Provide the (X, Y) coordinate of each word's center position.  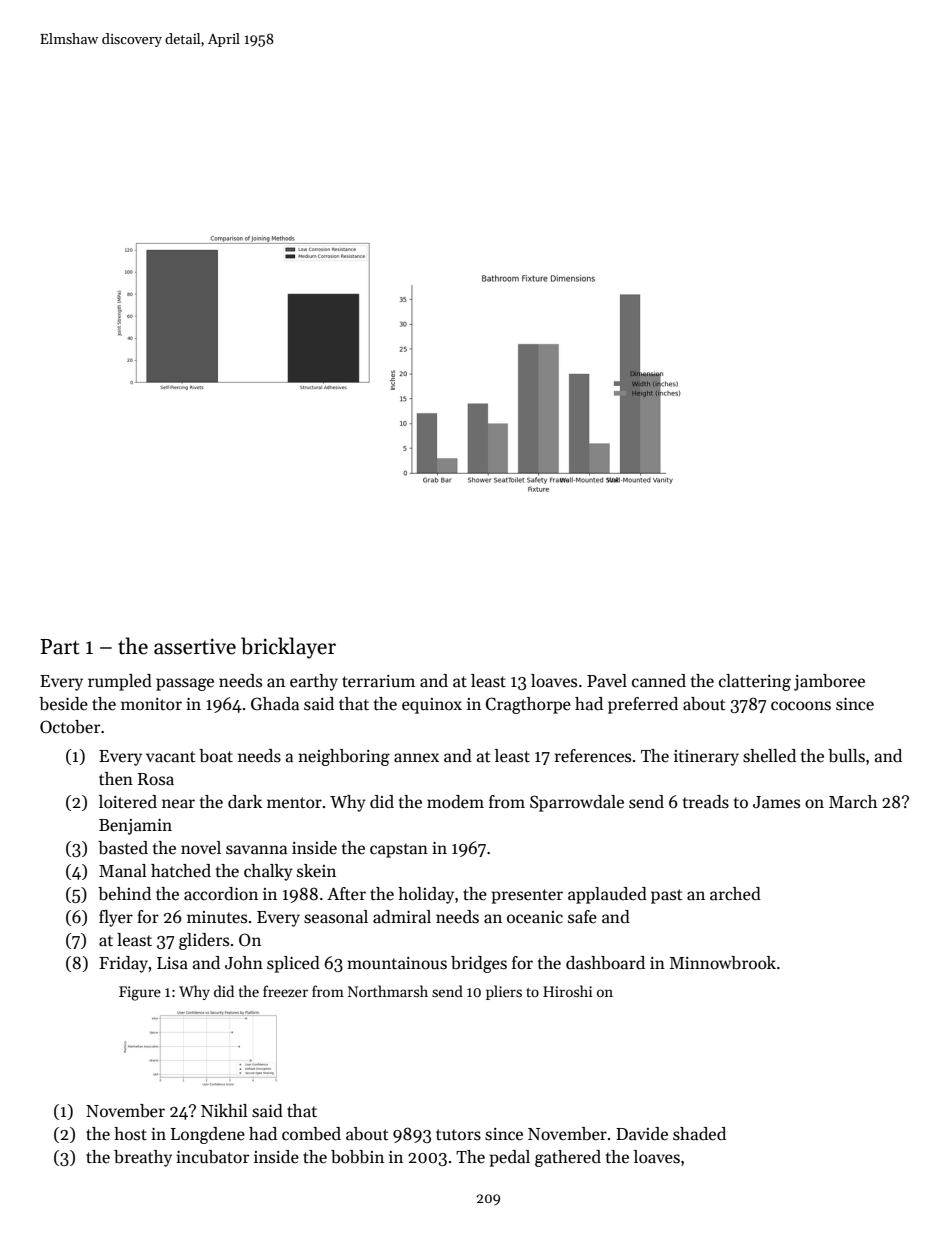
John (244, 962)
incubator (212, 1157)
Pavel (607, 681)
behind (124, 894)
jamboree (829, 682)
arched (735, 894)
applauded (607, 895)
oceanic (535, 917)
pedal (509, 1158)
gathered (568, 1158)
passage (185, 684)
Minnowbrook (723, 963)
